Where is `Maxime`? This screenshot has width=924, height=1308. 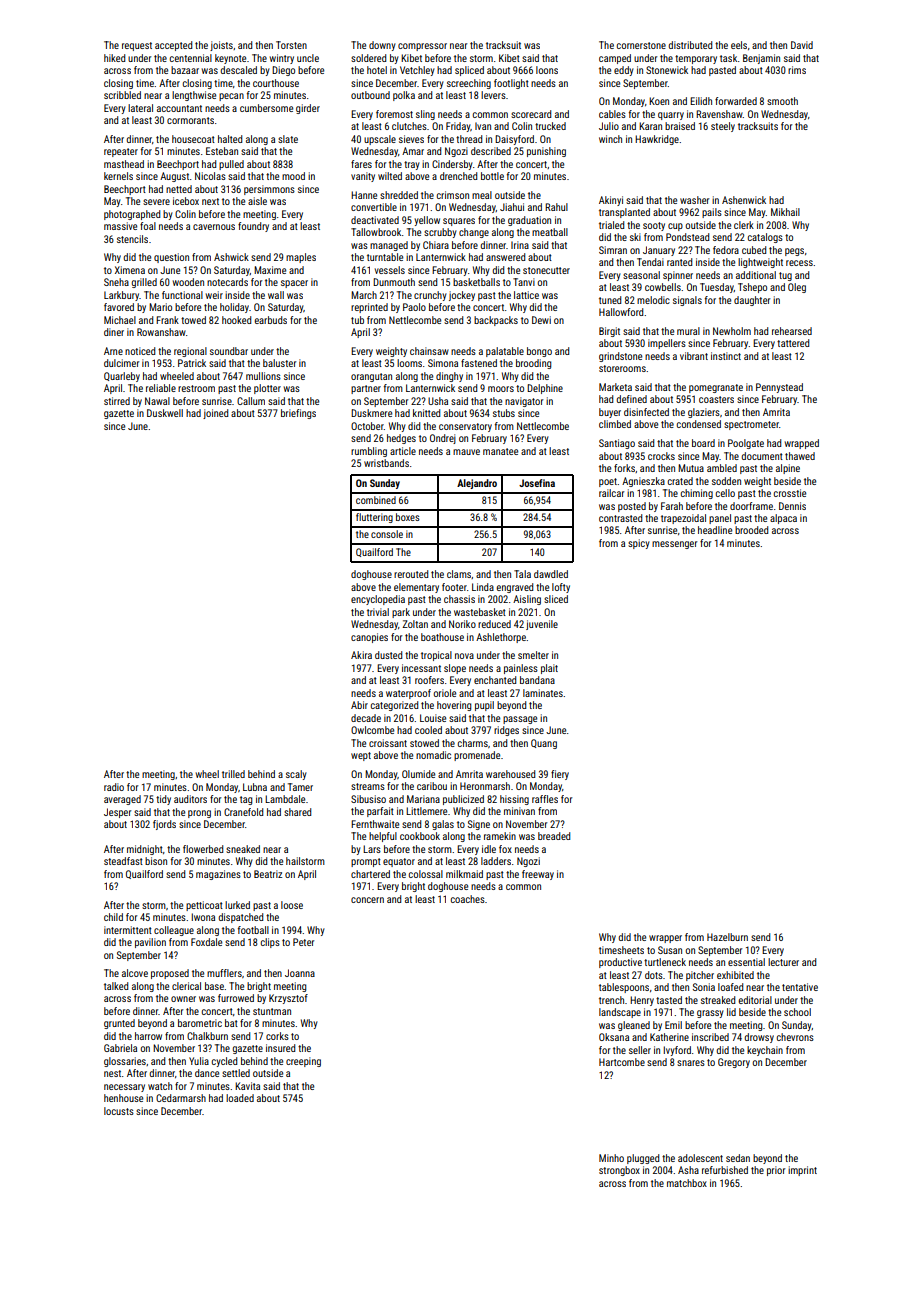
Maxime is located at coordinates (270, 270).
